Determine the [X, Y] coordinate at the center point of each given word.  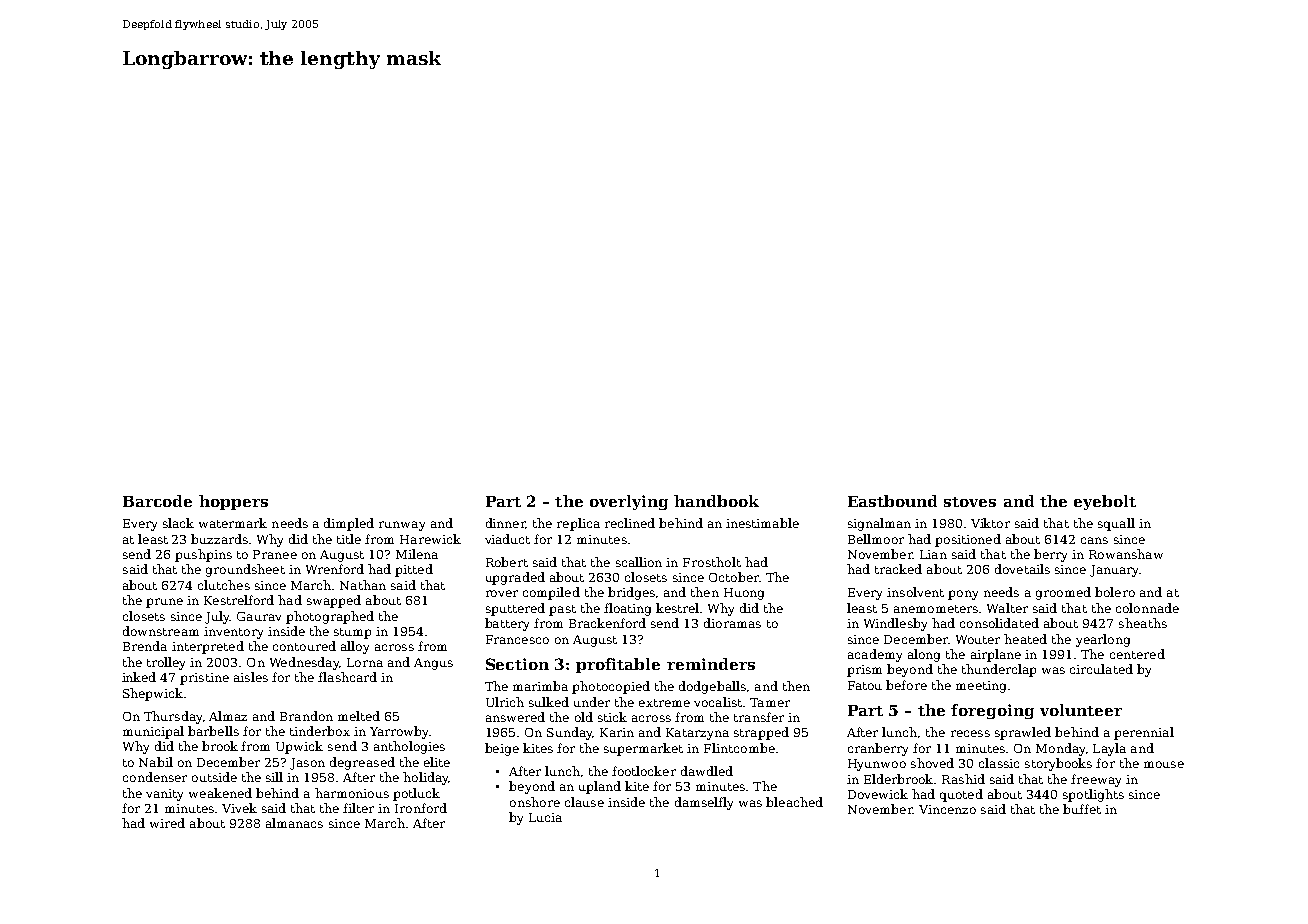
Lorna [365, 662]
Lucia [545, 817]
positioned [968, 540]
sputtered [515, 609]
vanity [164, 795]
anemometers [936, 609]
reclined [630, 523]
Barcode [157, 501]
